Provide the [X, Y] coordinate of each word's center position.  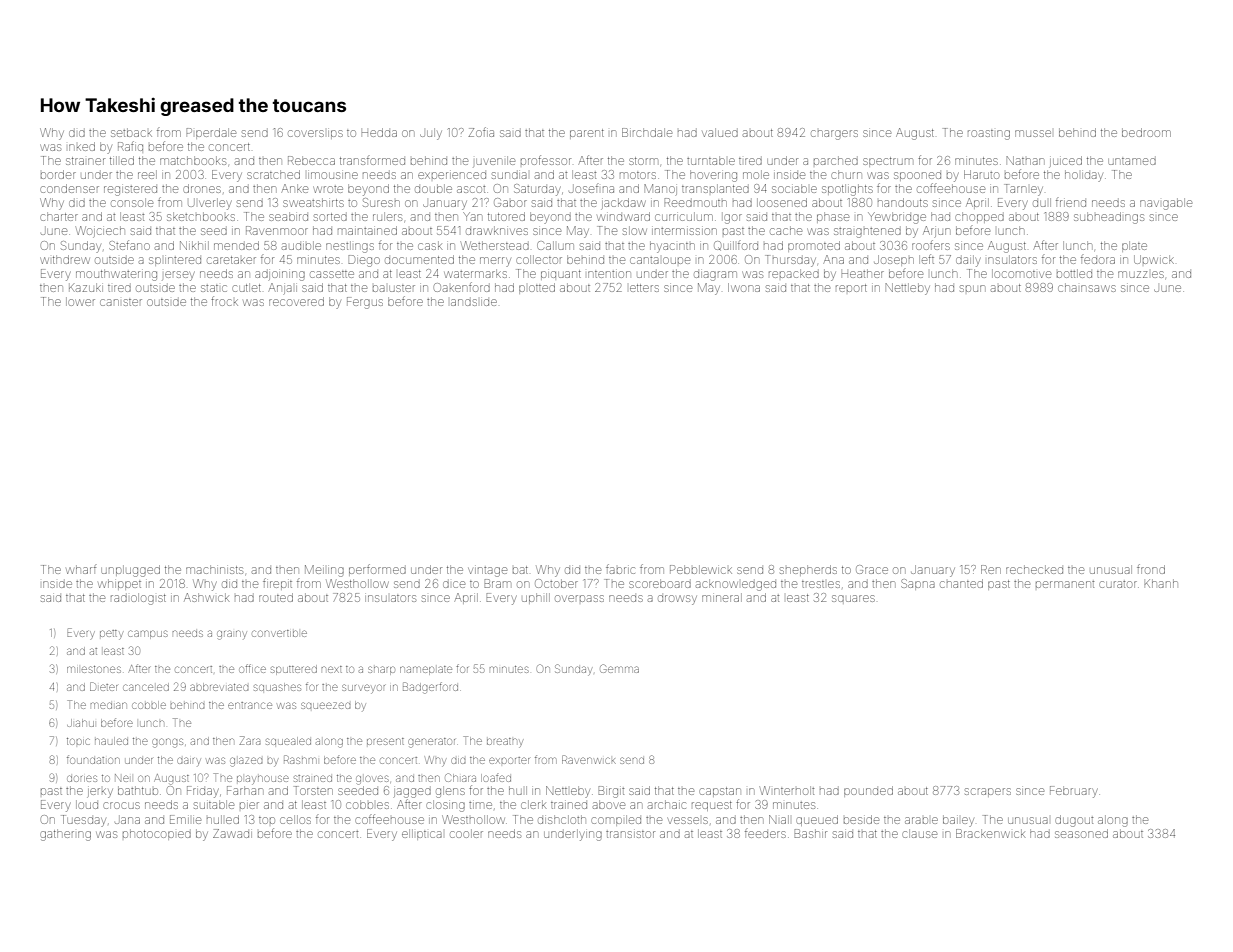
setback [131, 132]
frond [1151, 569]
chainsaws [1087, 287]
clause [919, 833]
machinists [214, 569]
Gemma [619, 668]
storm [643, 161]
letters [644, 288]
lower [80, 301]
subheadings [1109, 218]
